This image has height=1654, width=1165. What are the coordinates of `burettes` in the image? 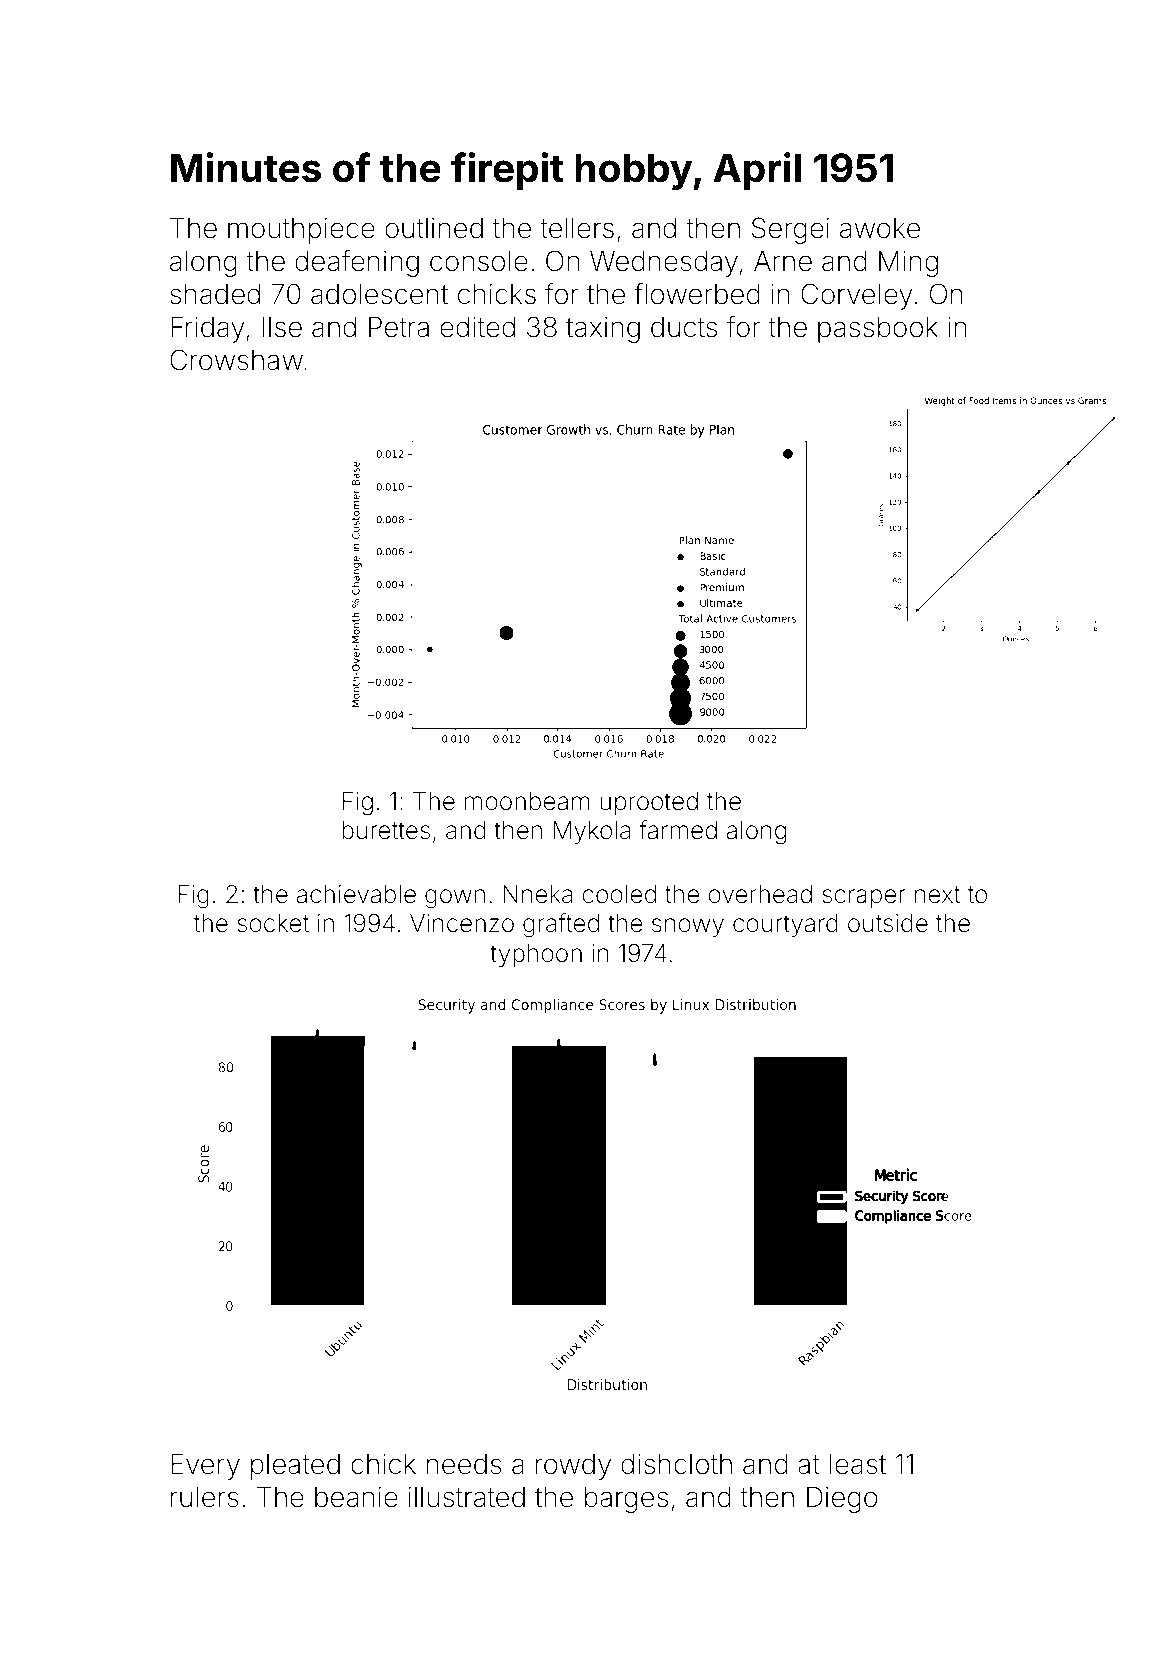 It's located at (386, 830).
